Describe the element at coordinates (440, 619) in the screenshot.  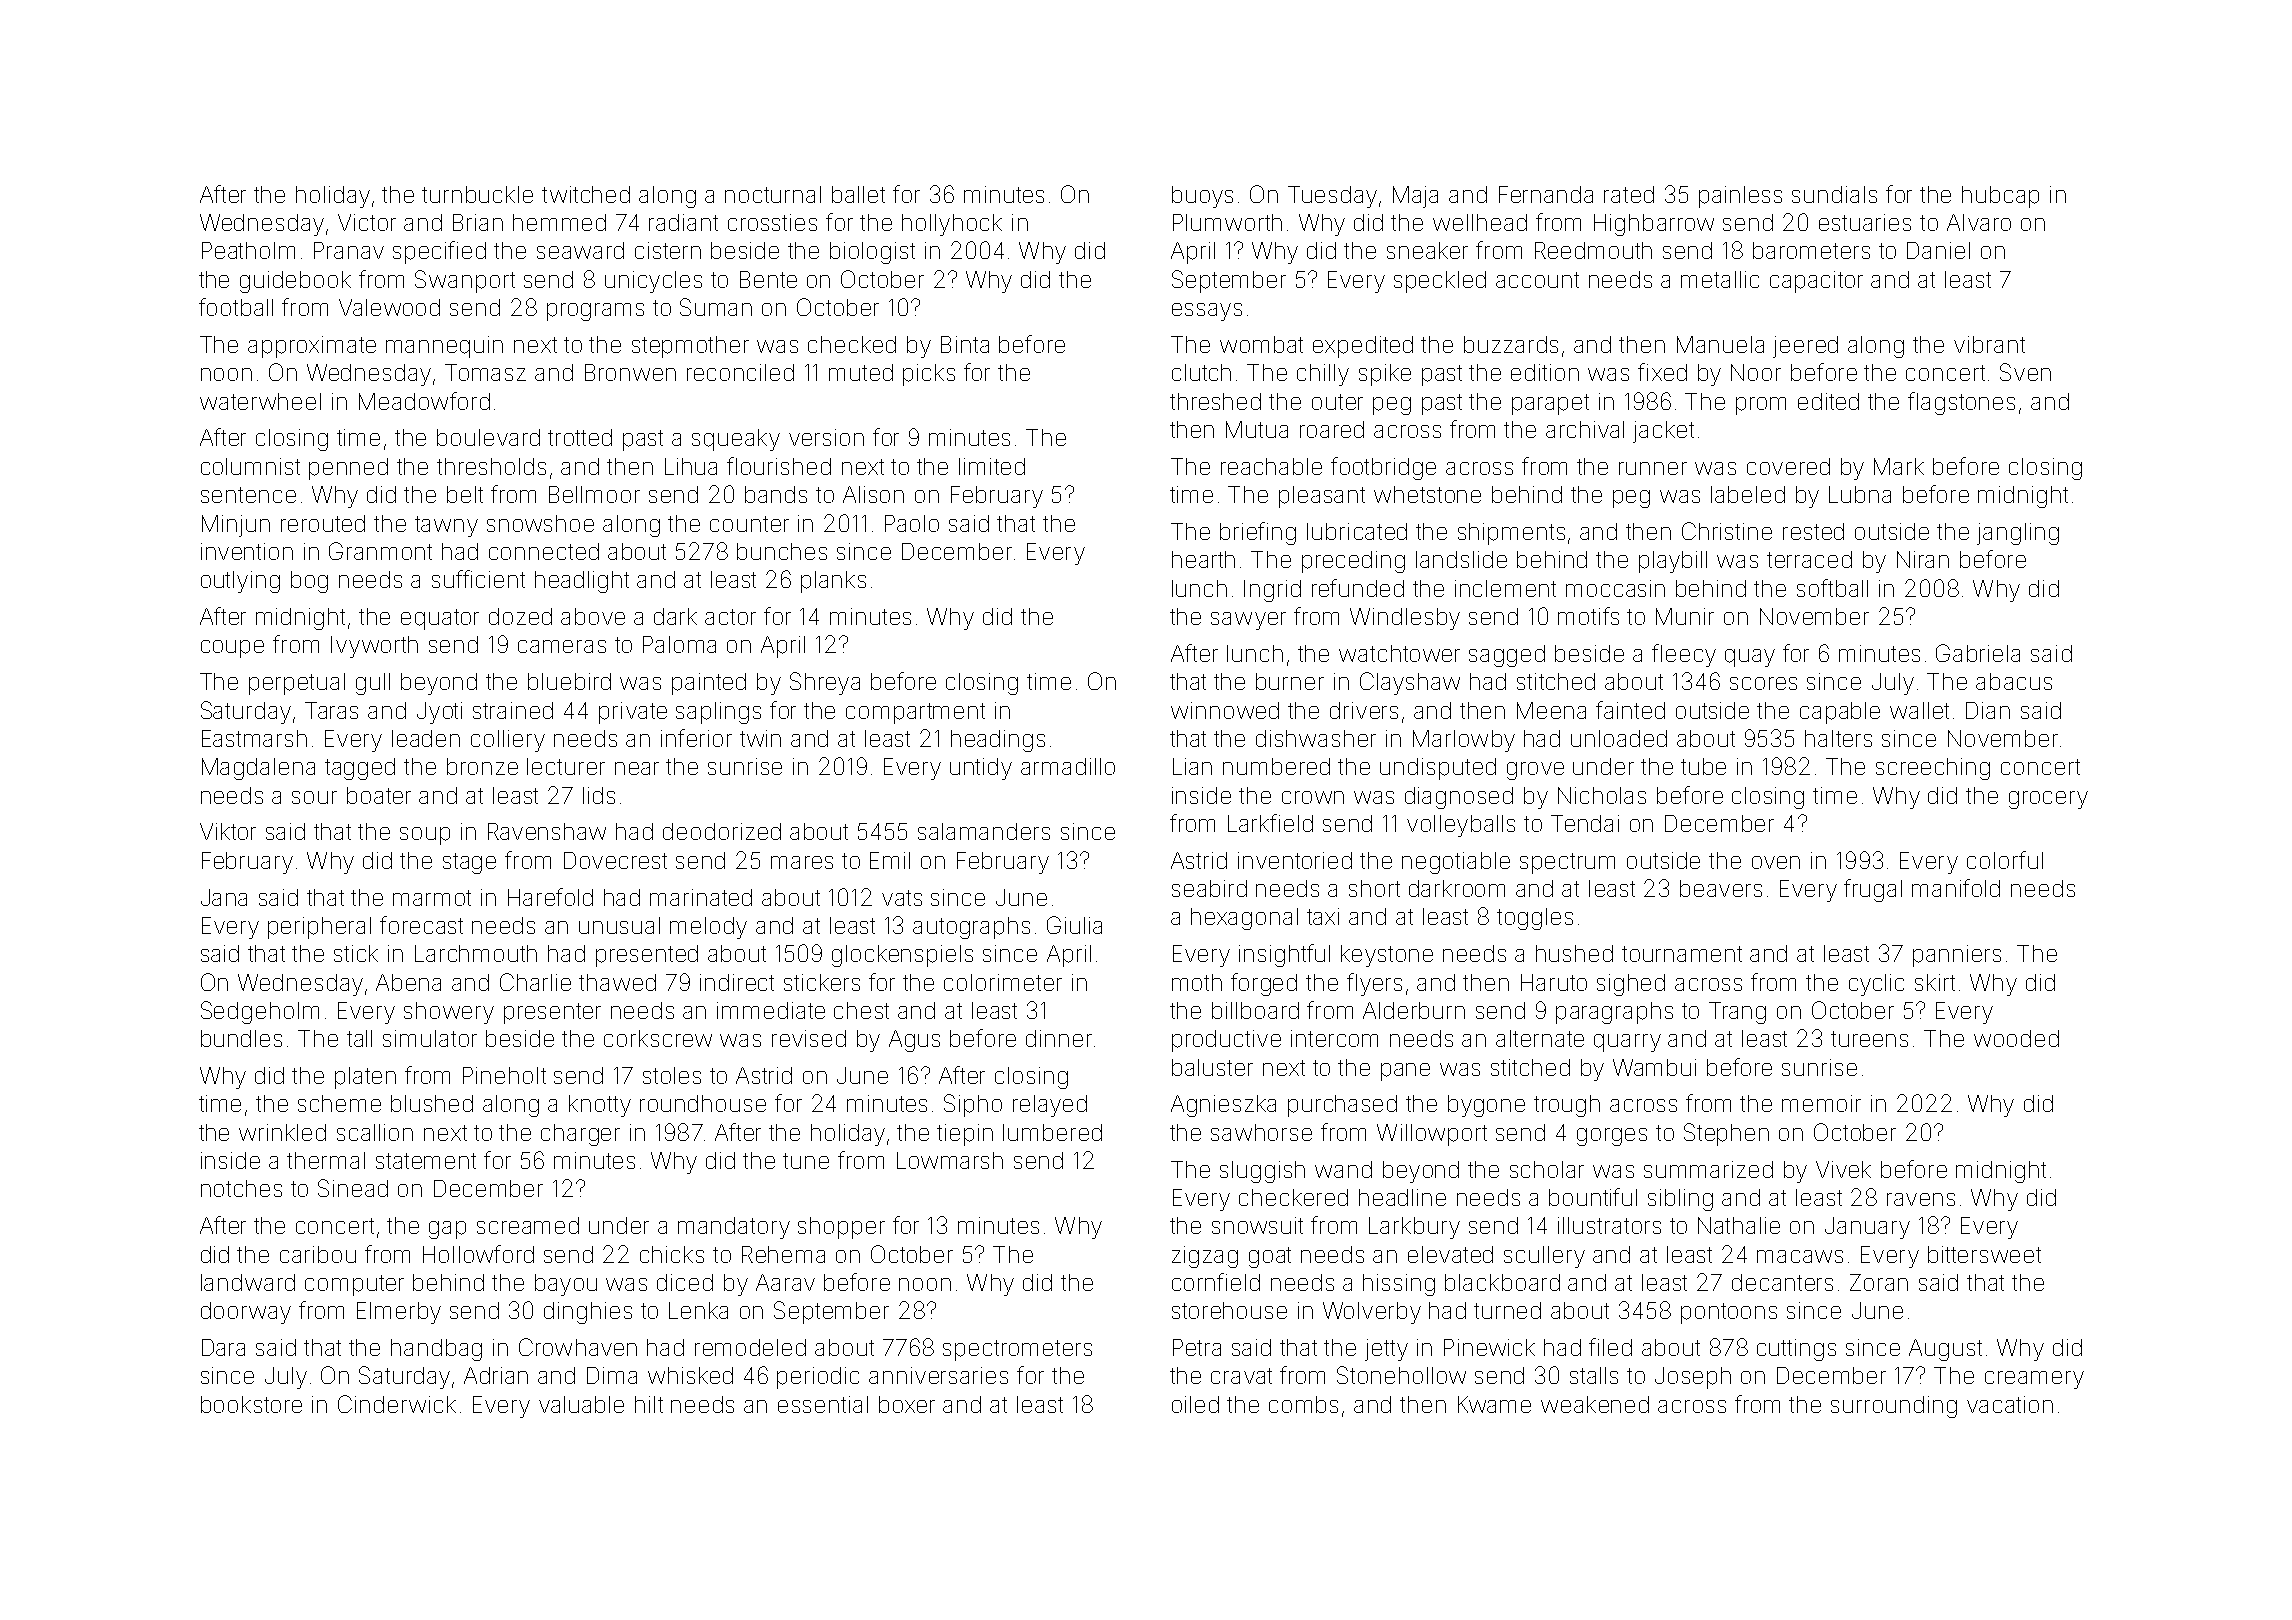
I see `equator` at that location.
